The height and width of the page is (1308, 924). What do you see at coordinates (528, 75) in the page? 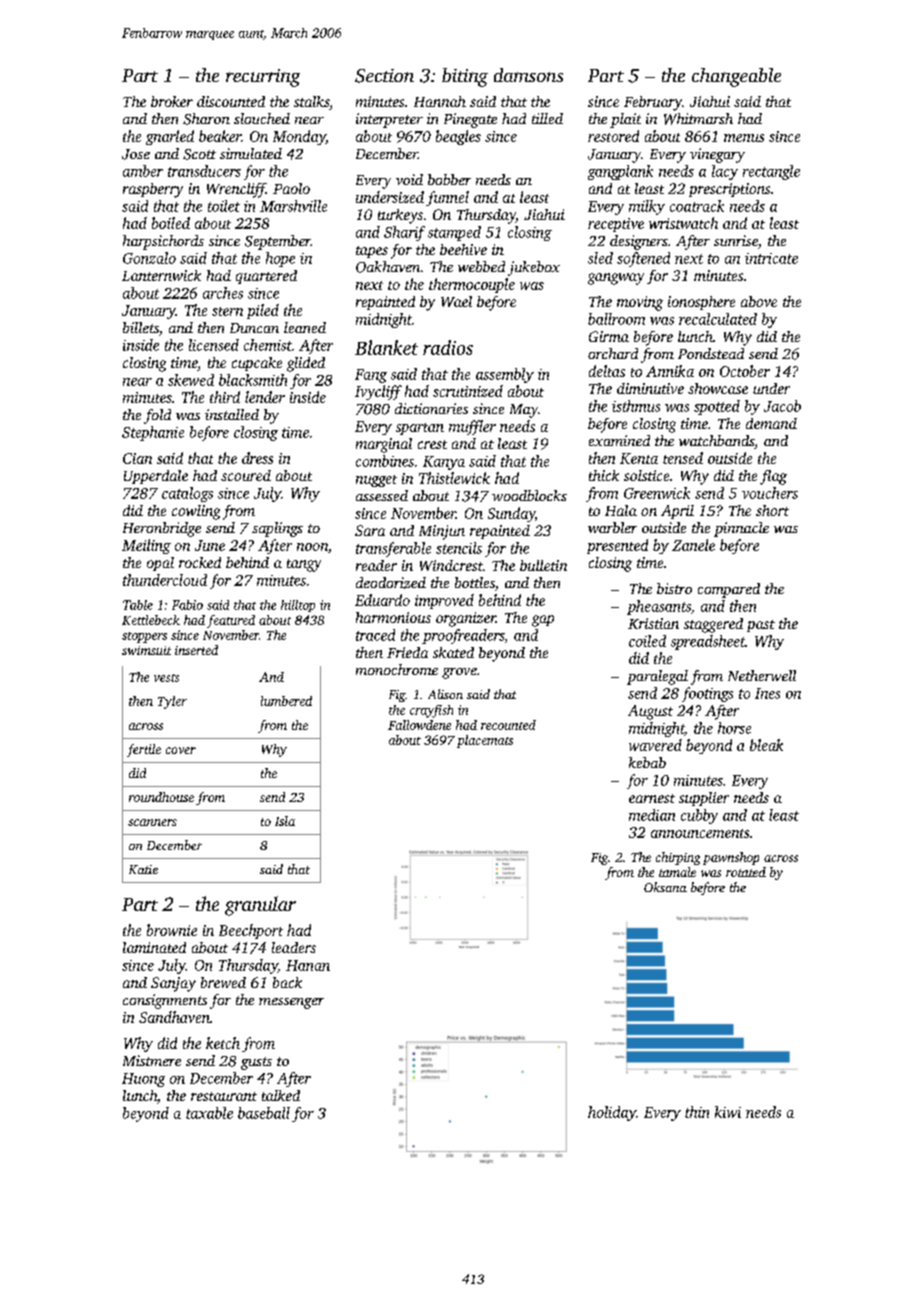
I see `damsons` at bounding box center [528, 75].
